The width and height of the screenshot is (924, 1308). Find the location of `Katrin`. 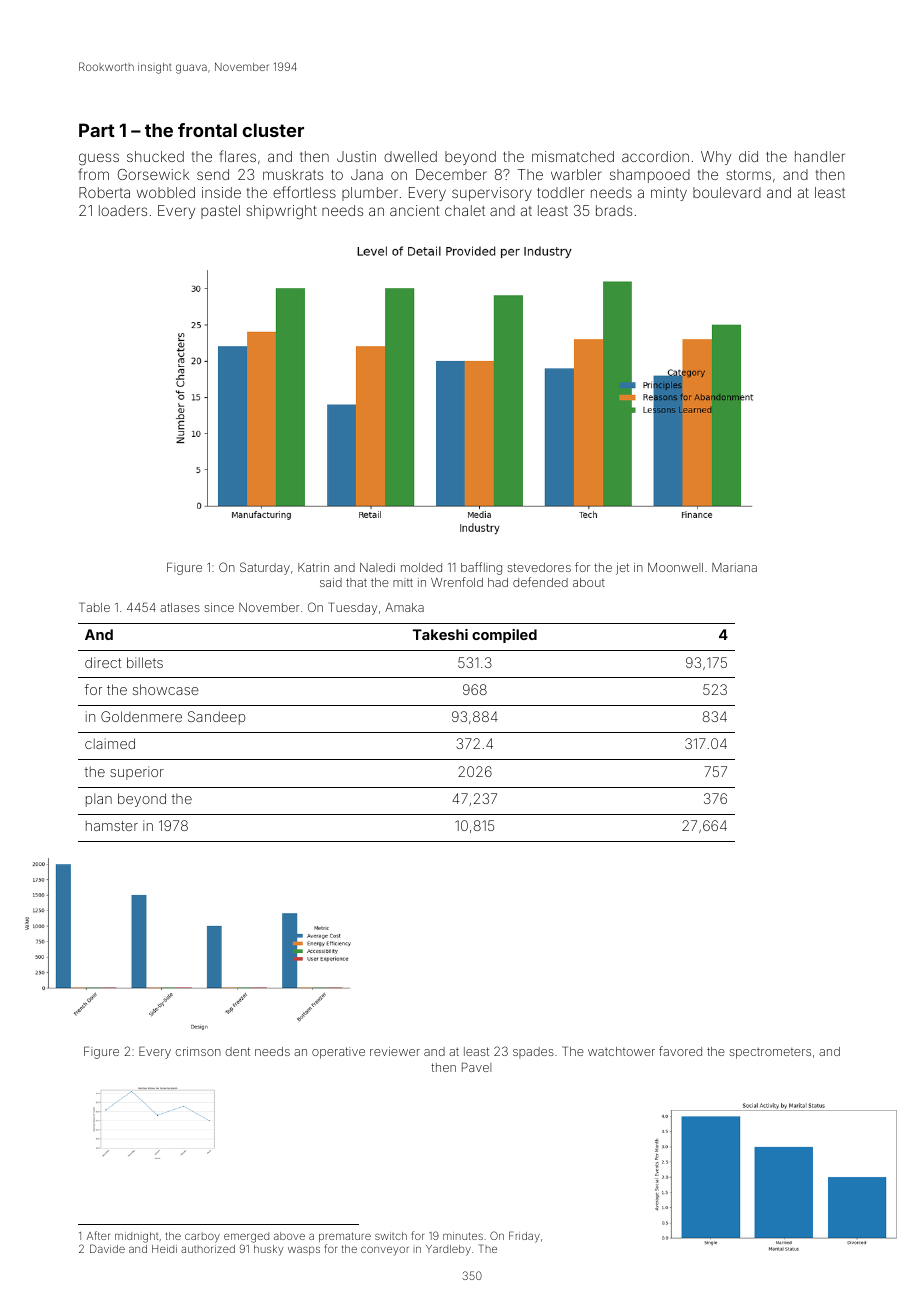

Katrin is located at coordinates (313, 567).
